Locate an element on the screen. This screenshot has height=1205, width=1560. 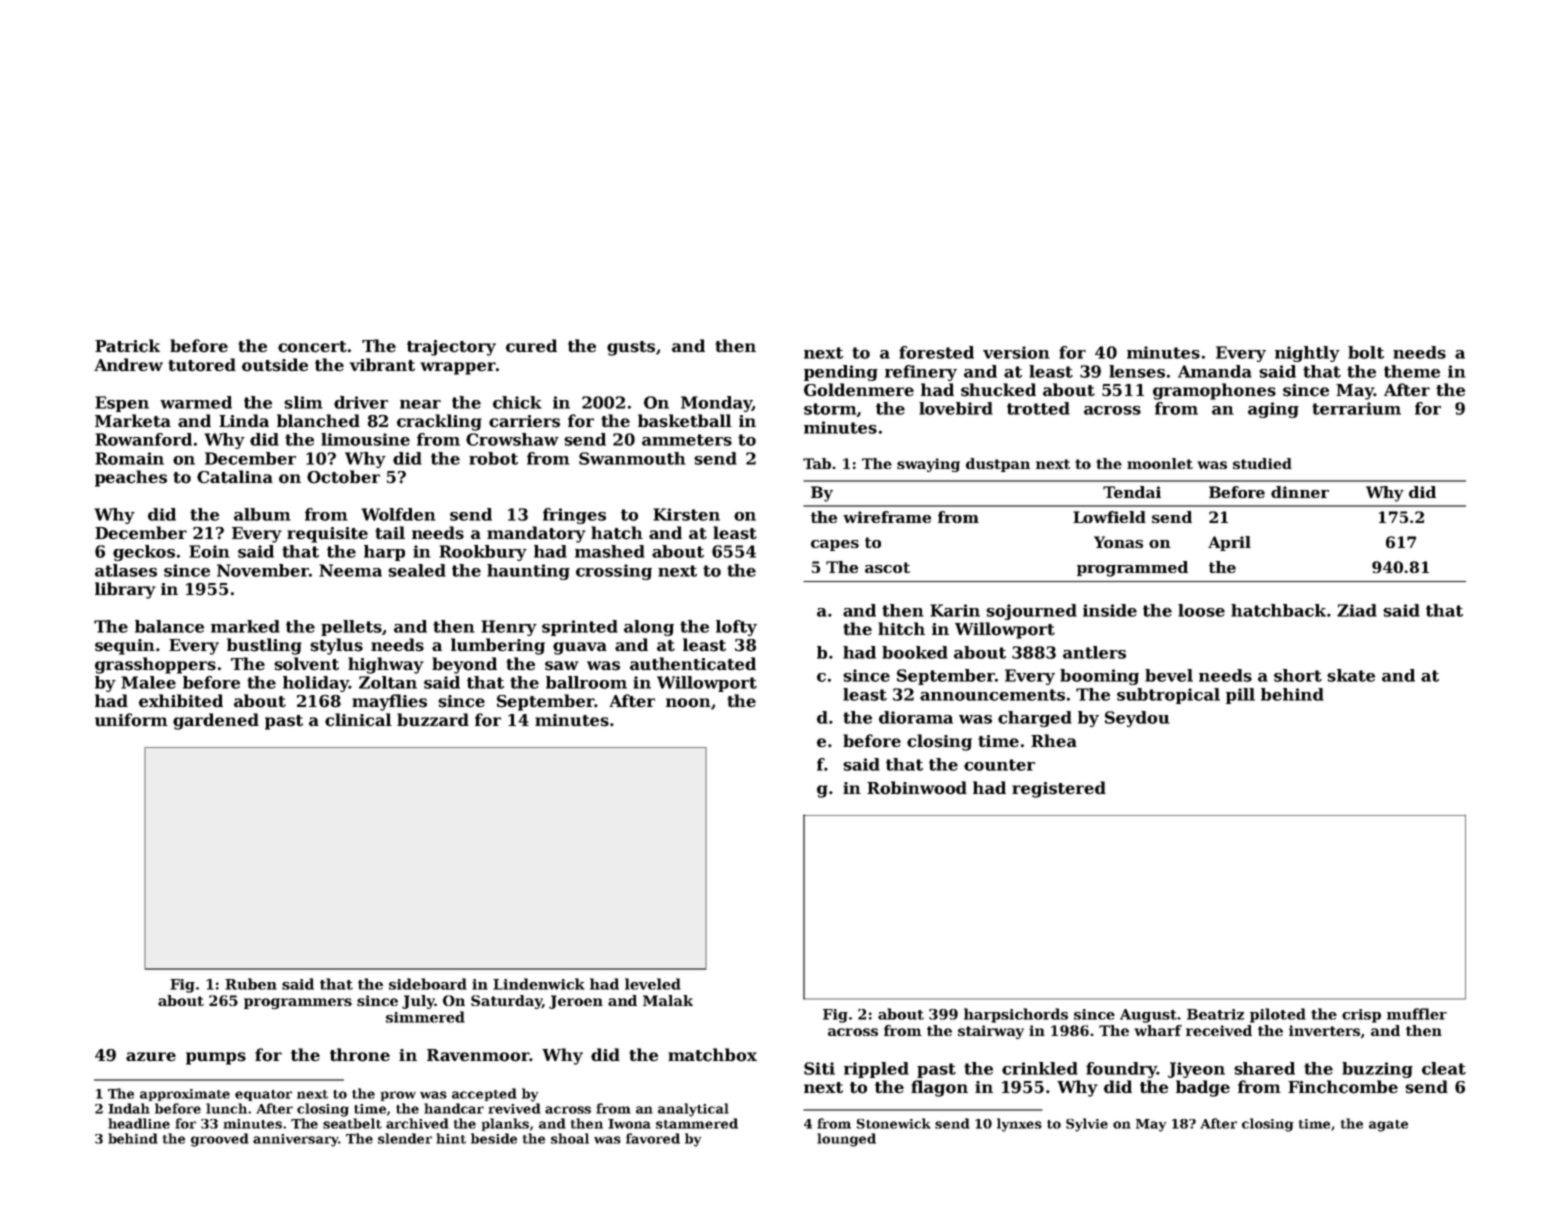
ballroom is located at coordinates (586, 682).
